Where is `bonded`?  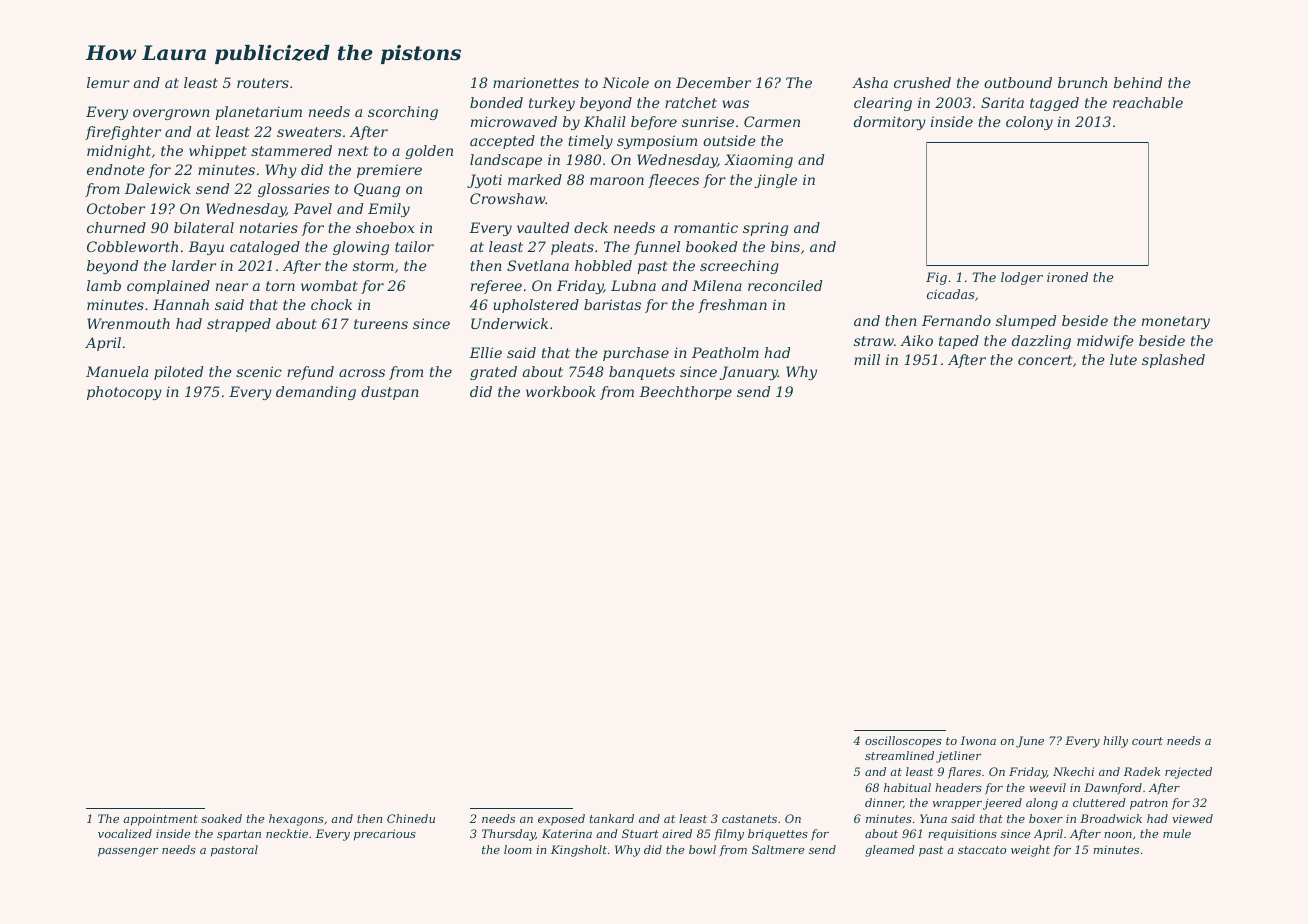 bonded is located at coordinates (496, 102).
